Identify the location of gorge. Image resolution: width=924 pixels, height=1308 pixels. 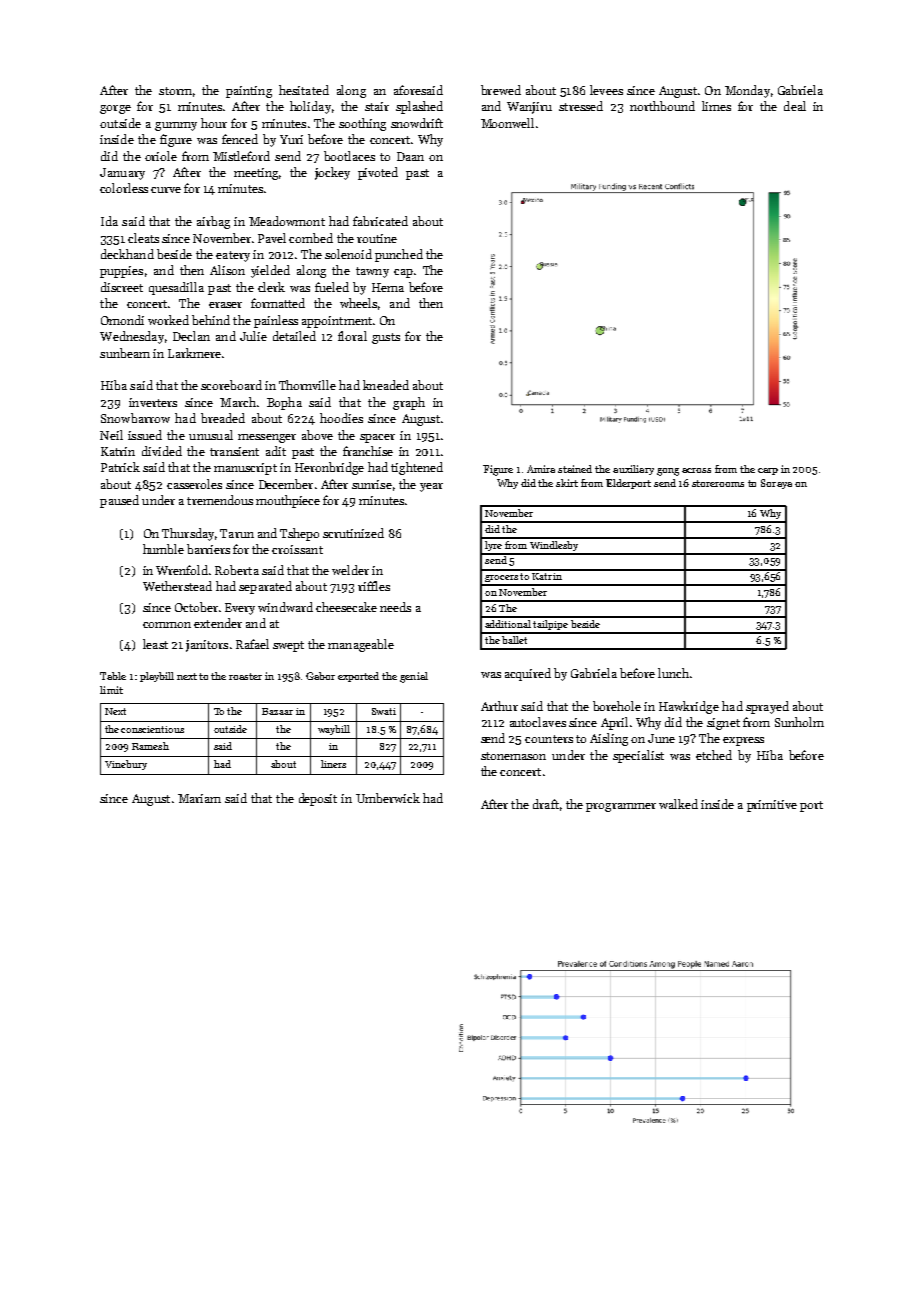
(115, 109).
